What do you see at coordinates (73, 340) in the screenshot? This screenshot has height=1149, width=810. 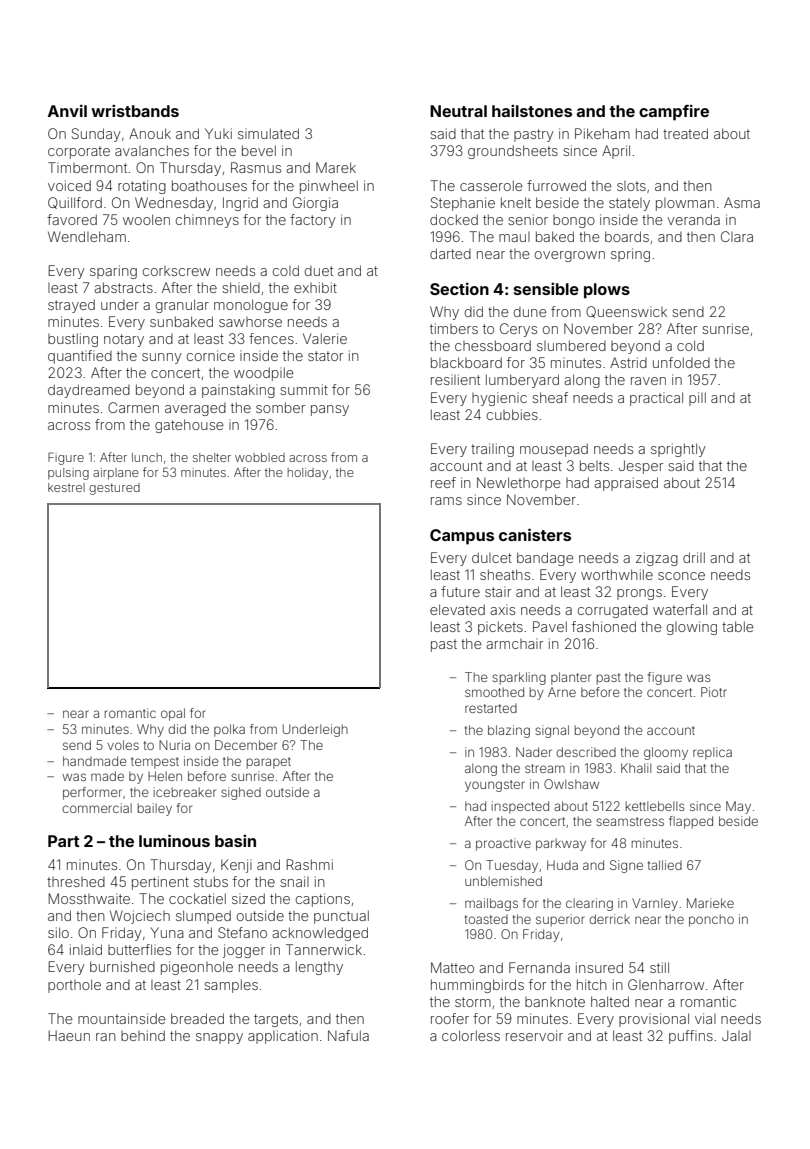 I see `bustling` at bounding box center [73, 340].
